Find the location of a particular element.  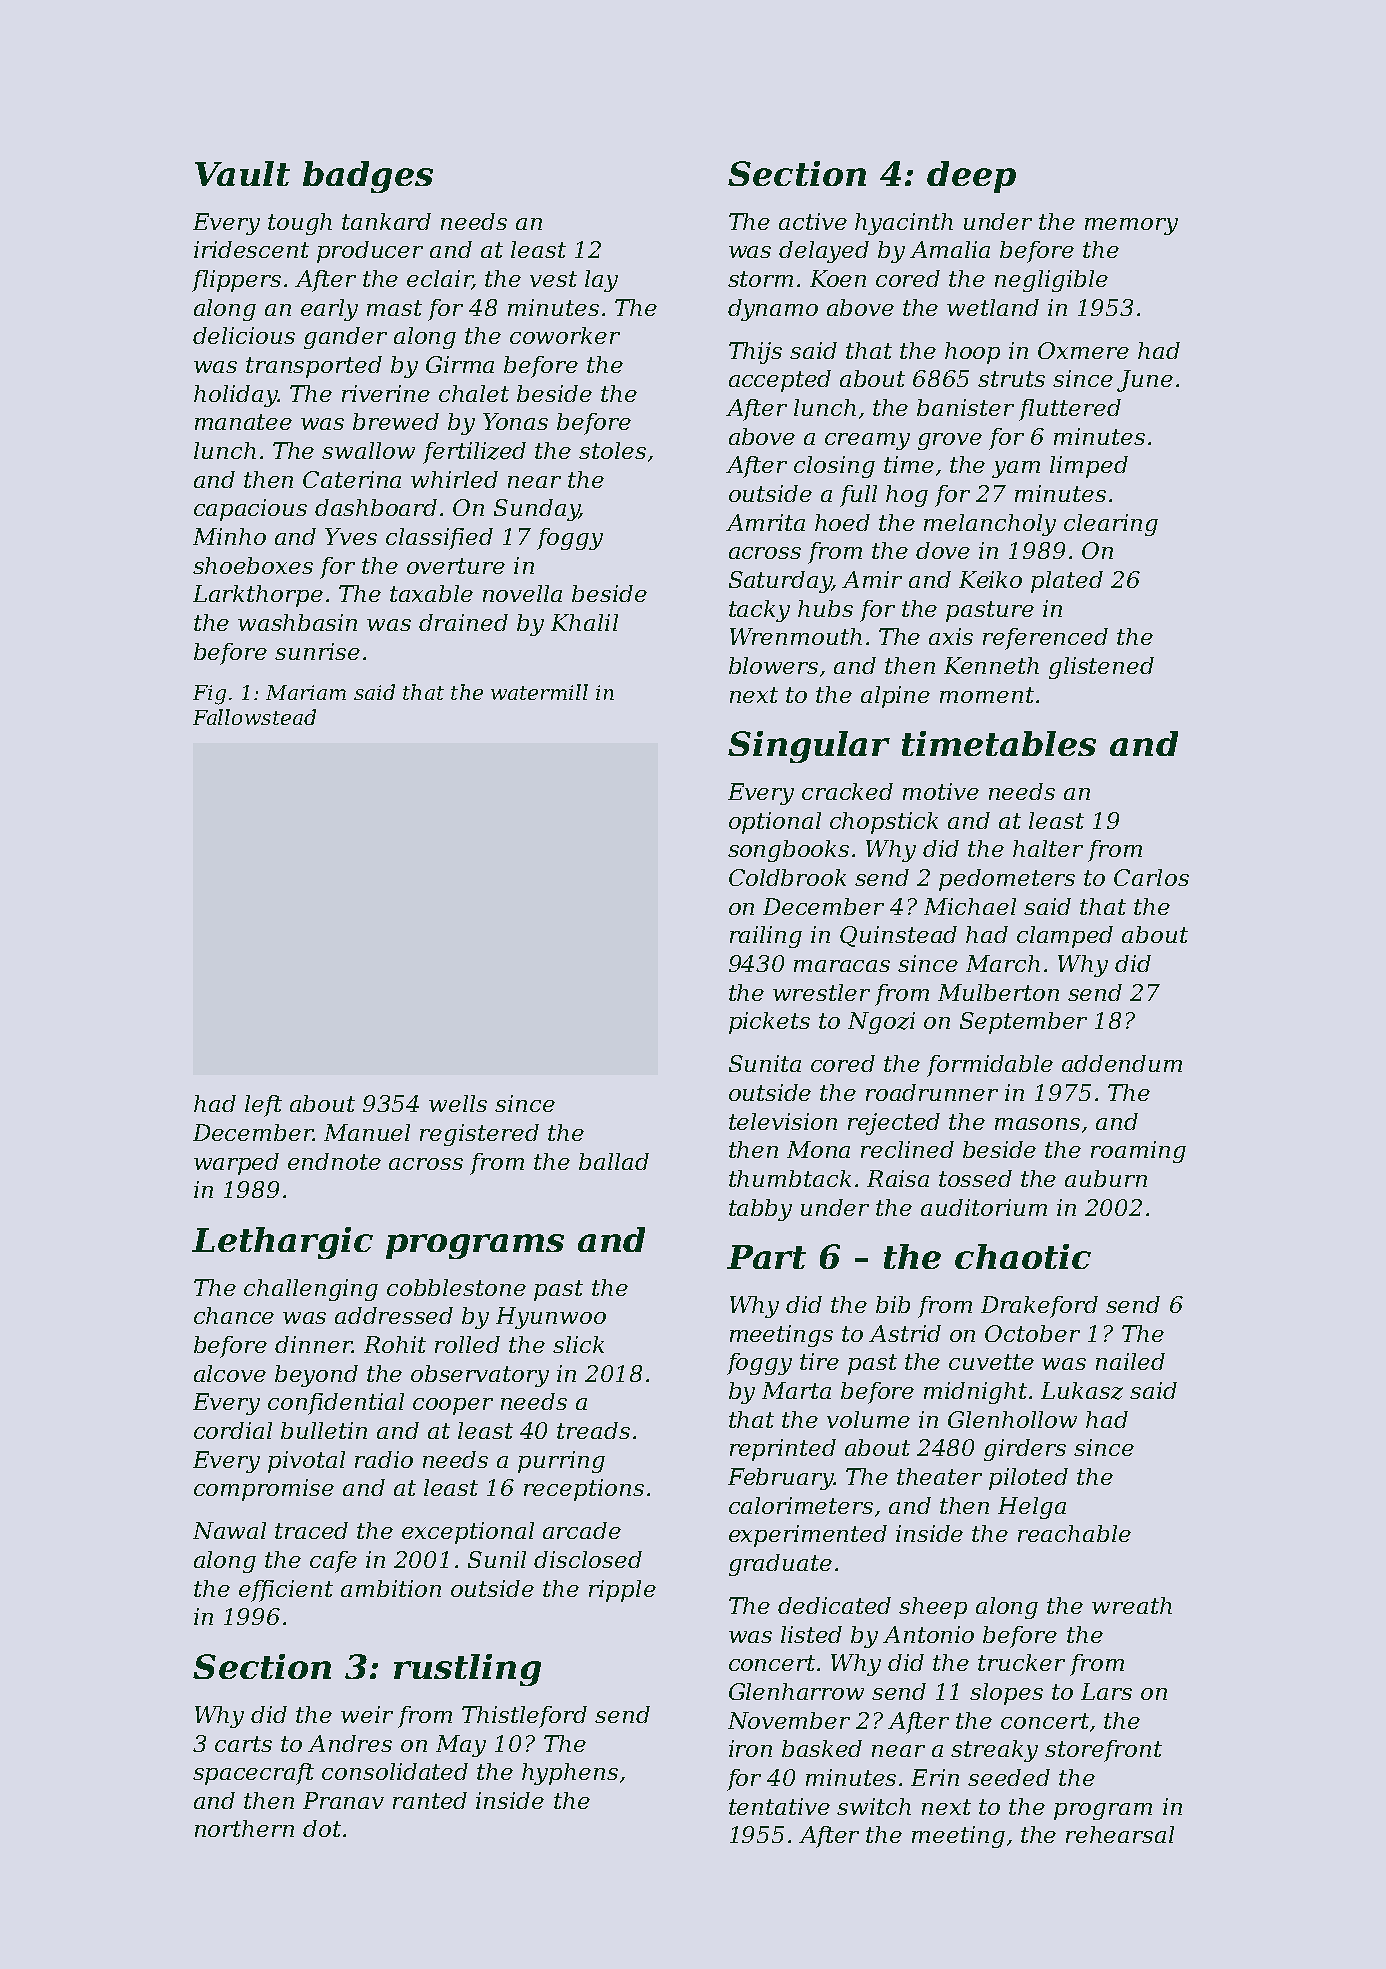

Amrita is located at coordinates (765, 522).
